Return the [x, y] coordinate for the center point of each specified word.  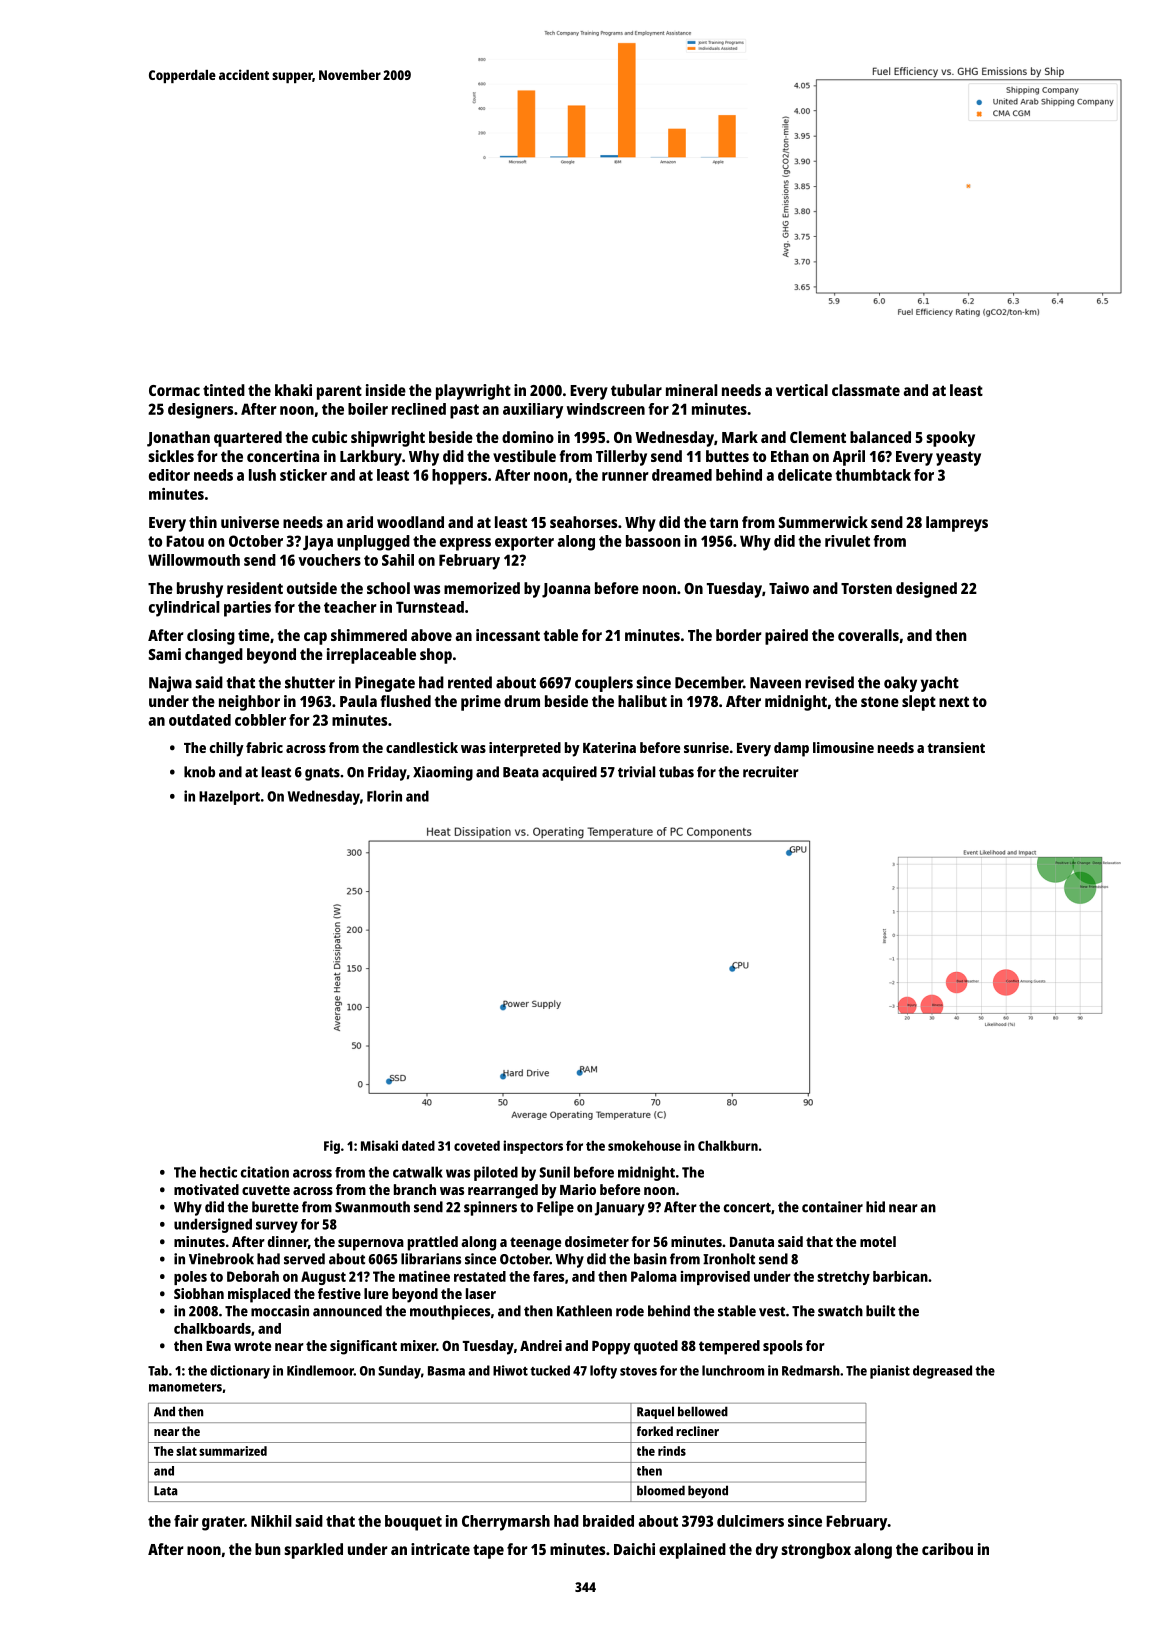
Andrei [541, 1345]
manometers [185, 1387]
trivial [636, 772]
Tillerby [621, 458]
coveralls [868, 635]
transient [956, 747]
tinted [224, 390]
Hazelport [229, 797]
